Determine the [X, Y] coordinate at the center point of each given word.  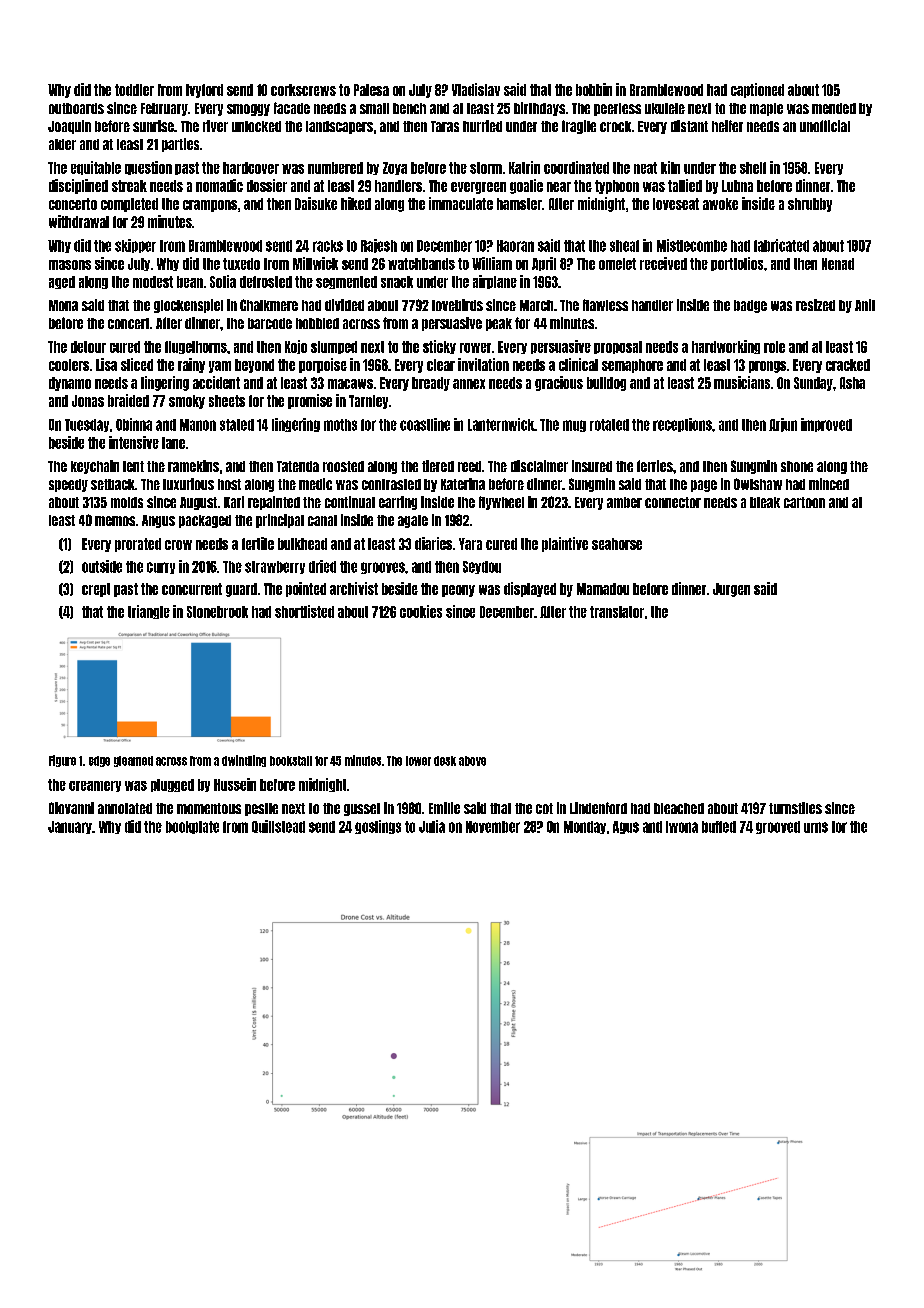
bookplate [192, 827]
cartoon [804, 502]
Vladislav [476, 89]
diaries [433, 543]
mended [834, 108]
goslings [378, 827]
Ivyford [204, 91]
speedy [68, 485]
